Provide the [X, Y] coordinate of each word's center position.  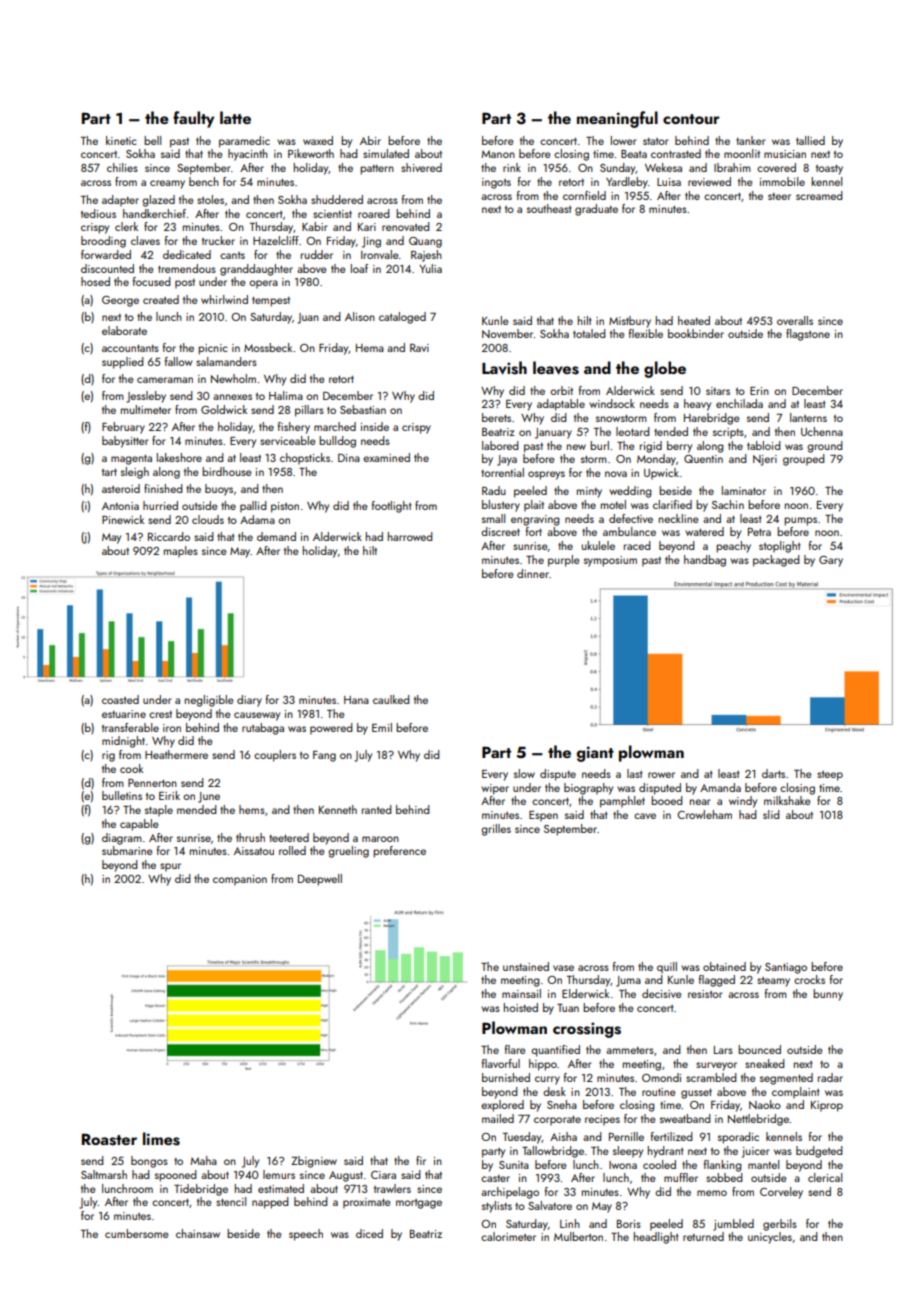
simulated [386, 153]
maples [181, 552]
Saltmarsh [104, 1174]
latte [235, 117]
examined [386, 457]
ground [825, 447]
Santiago [786, 968]
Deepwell [320, 880]
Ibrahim [732, 167]
